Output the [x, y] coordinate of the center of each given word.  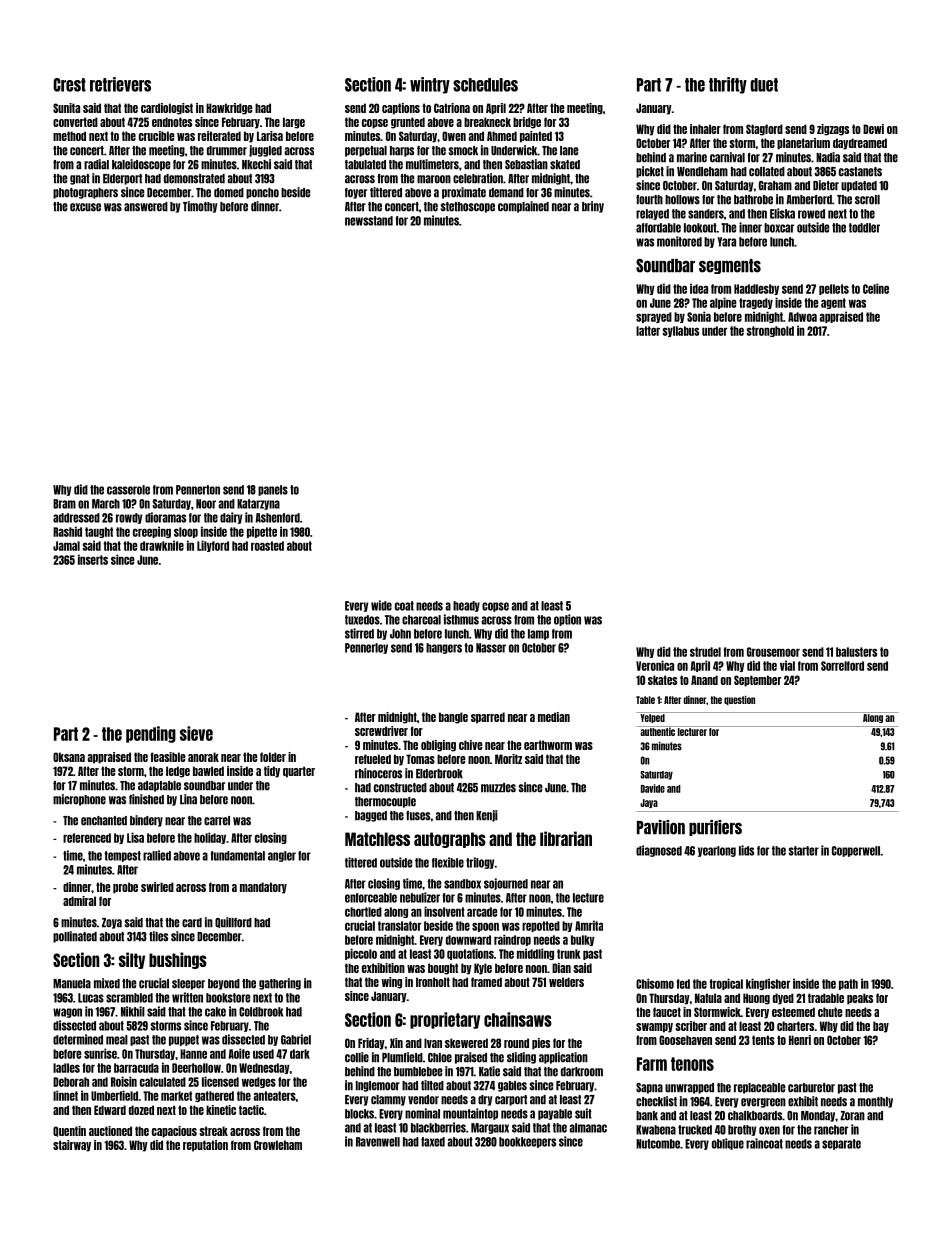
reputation [205, 1146]
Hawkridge [229, 109]
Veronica [655, 665]
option [567, 620]
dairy [231, 518]
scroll [867, 200]
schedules [485, 85]
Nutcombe [658, 1144]
